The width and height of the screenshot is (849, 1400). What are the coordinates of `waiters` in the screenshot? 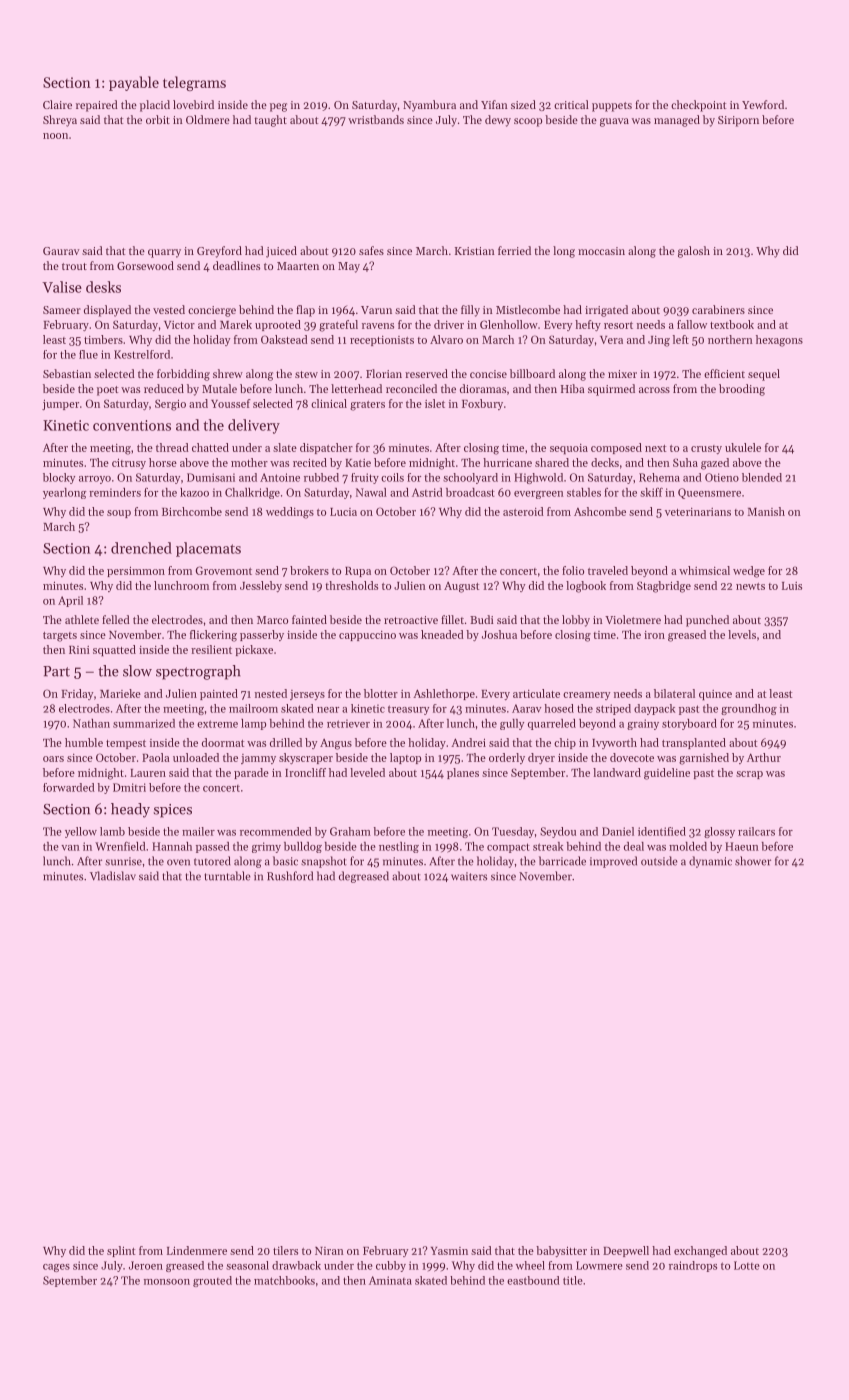 It's located at (469, 876).
